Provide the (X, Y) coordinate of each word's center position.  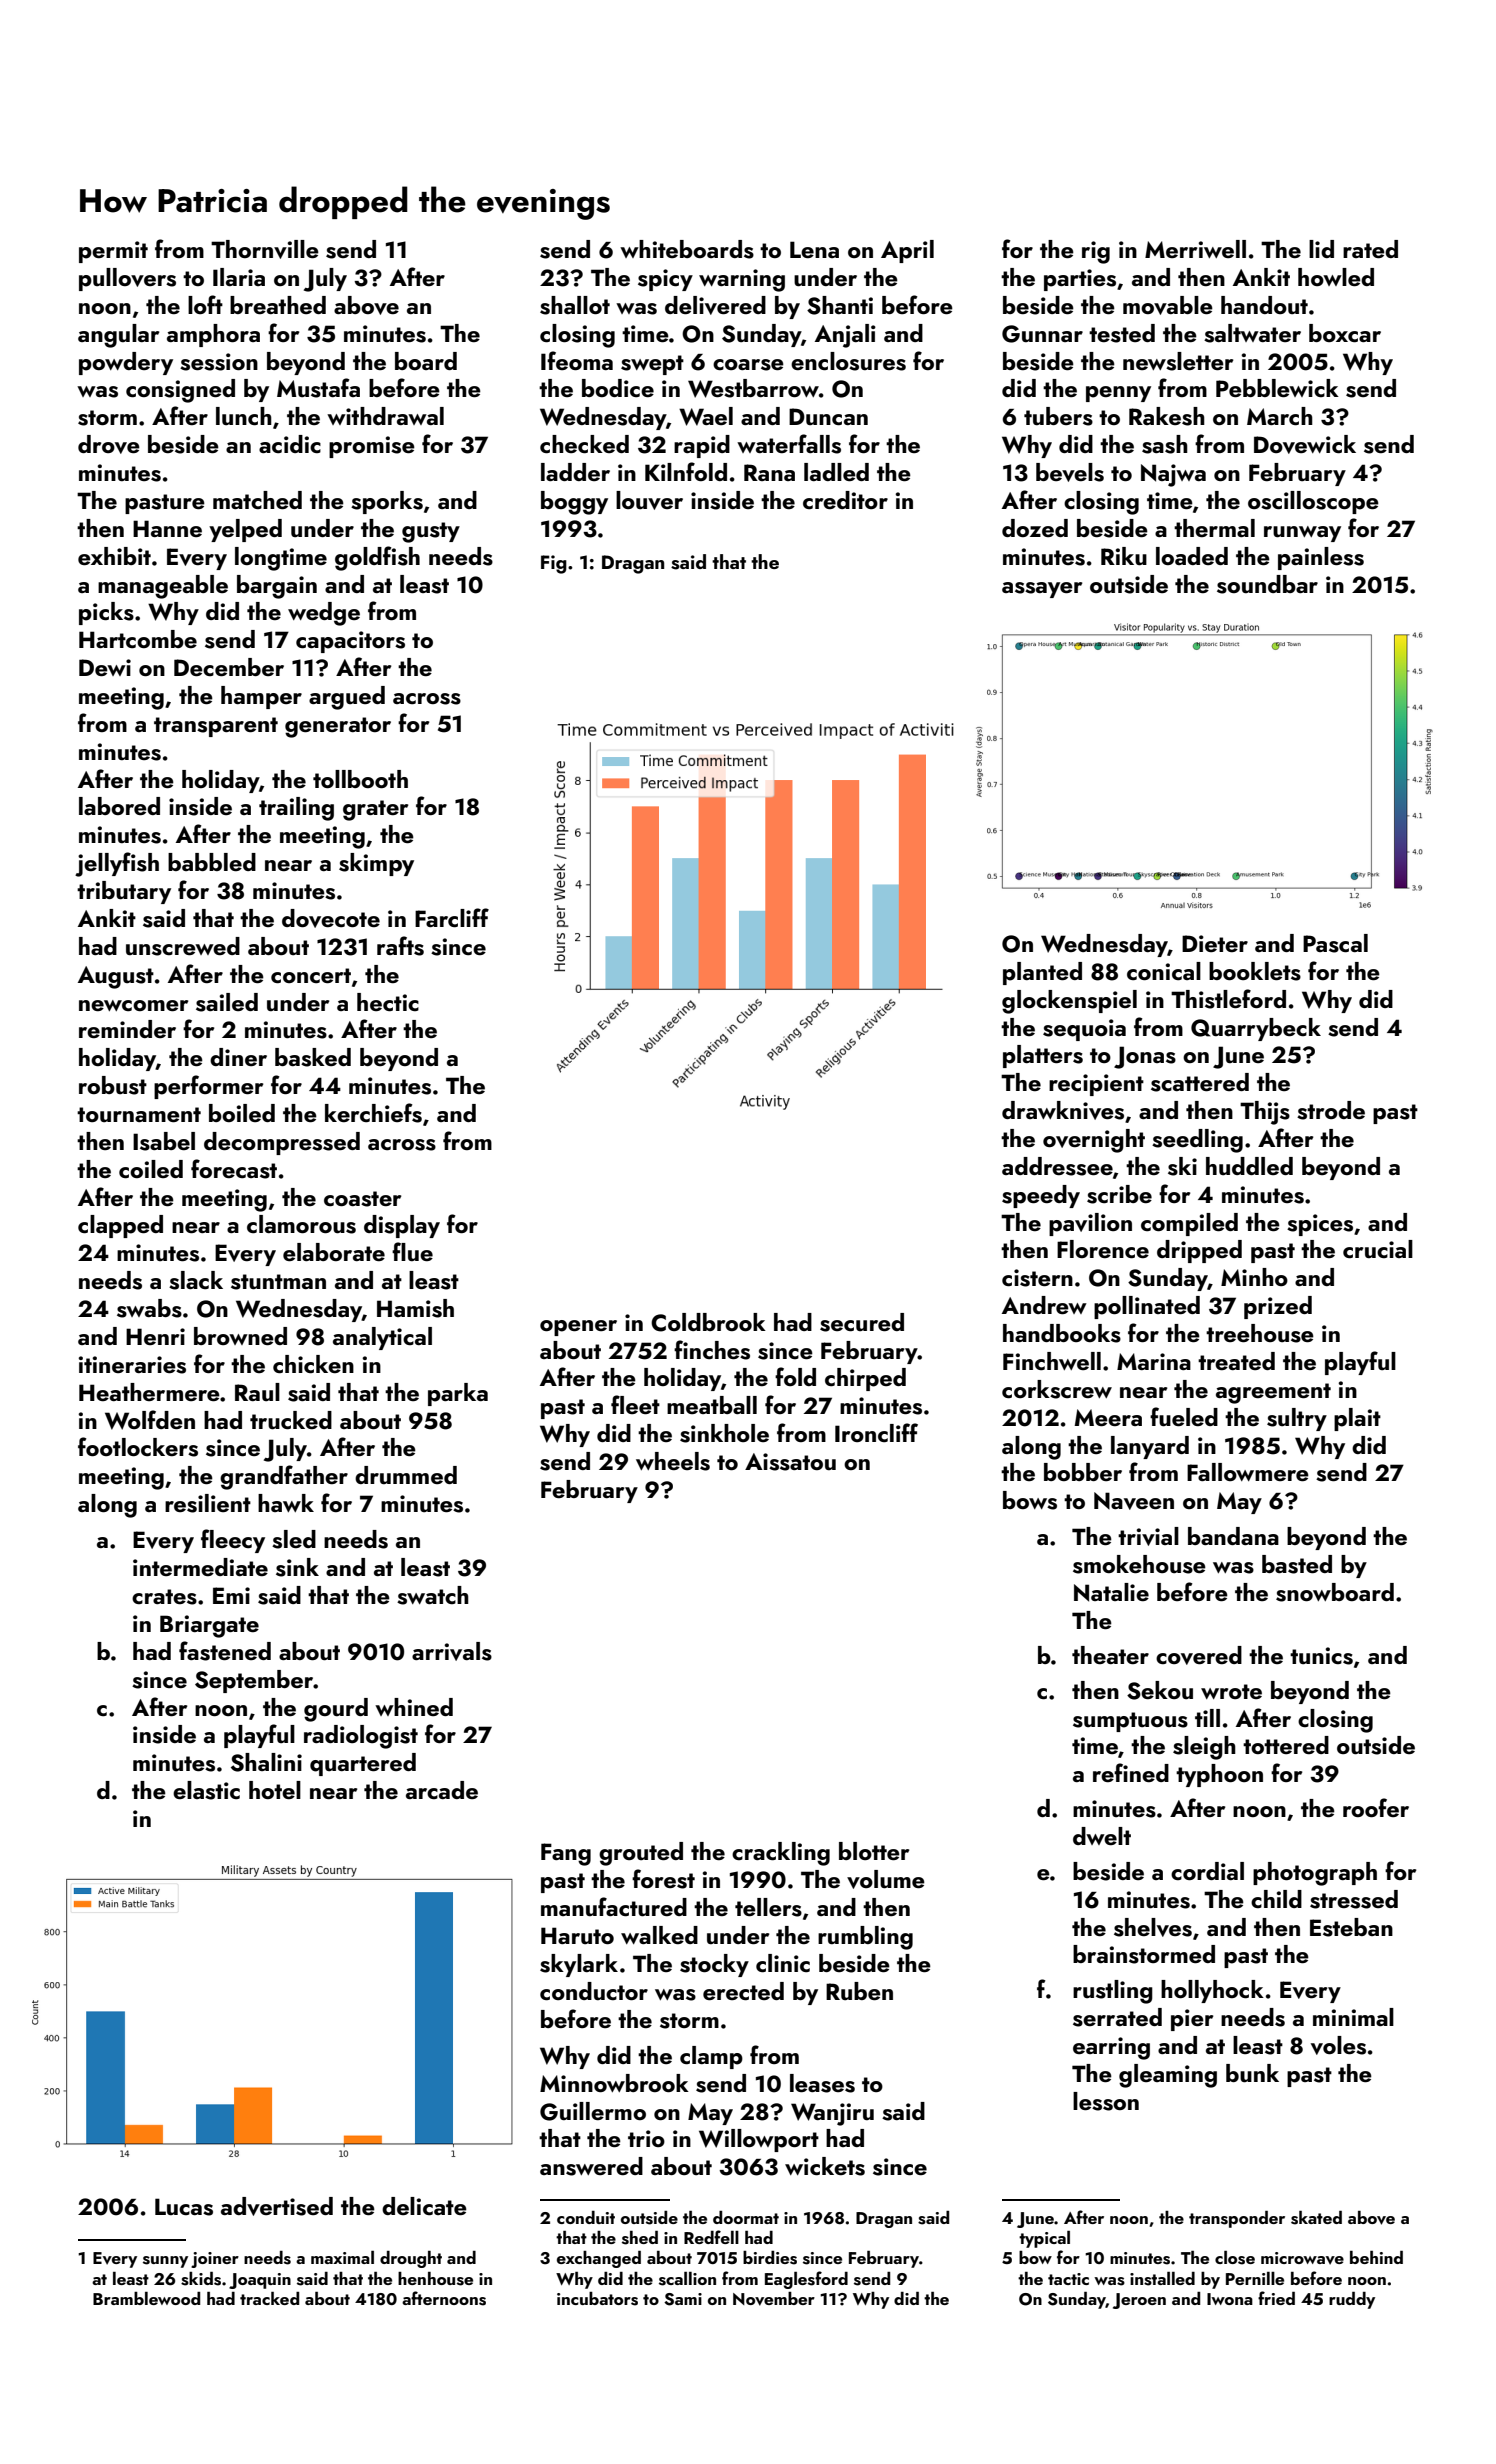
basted (1297, 1564)
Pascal (1335, 943)
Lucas (184, 2207)
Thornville (265, 249)
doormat (746, 2217)
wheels (673, 1461)
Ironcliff (876, 1432)
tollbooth (360, 779)
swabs (149, 1308)
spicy (665, 280)
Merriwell (1195, 249)
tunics (1321, 1656)
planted (1042, 973)
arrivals (452, 1651)
